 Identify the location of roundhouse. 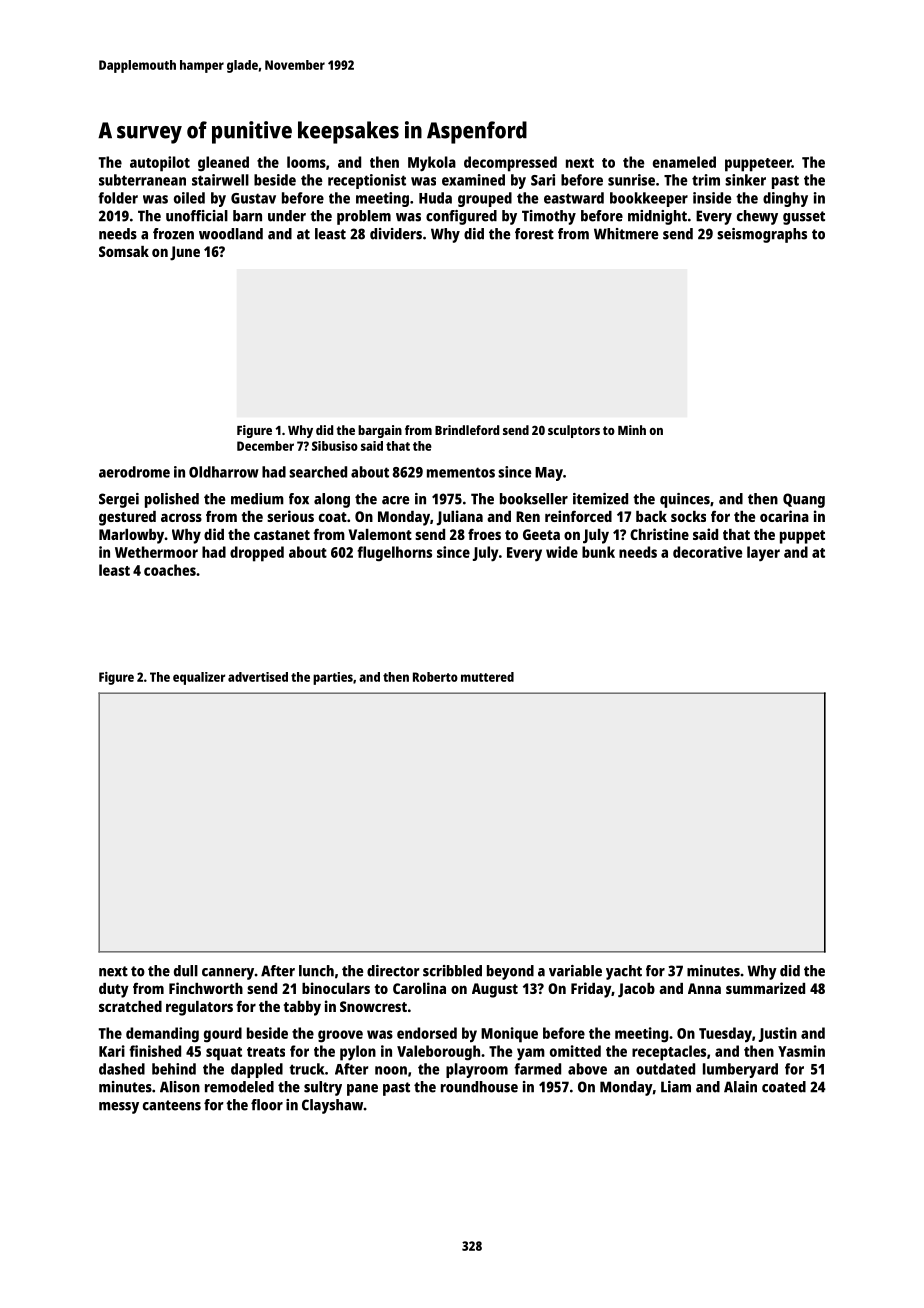
(479, 1087).
